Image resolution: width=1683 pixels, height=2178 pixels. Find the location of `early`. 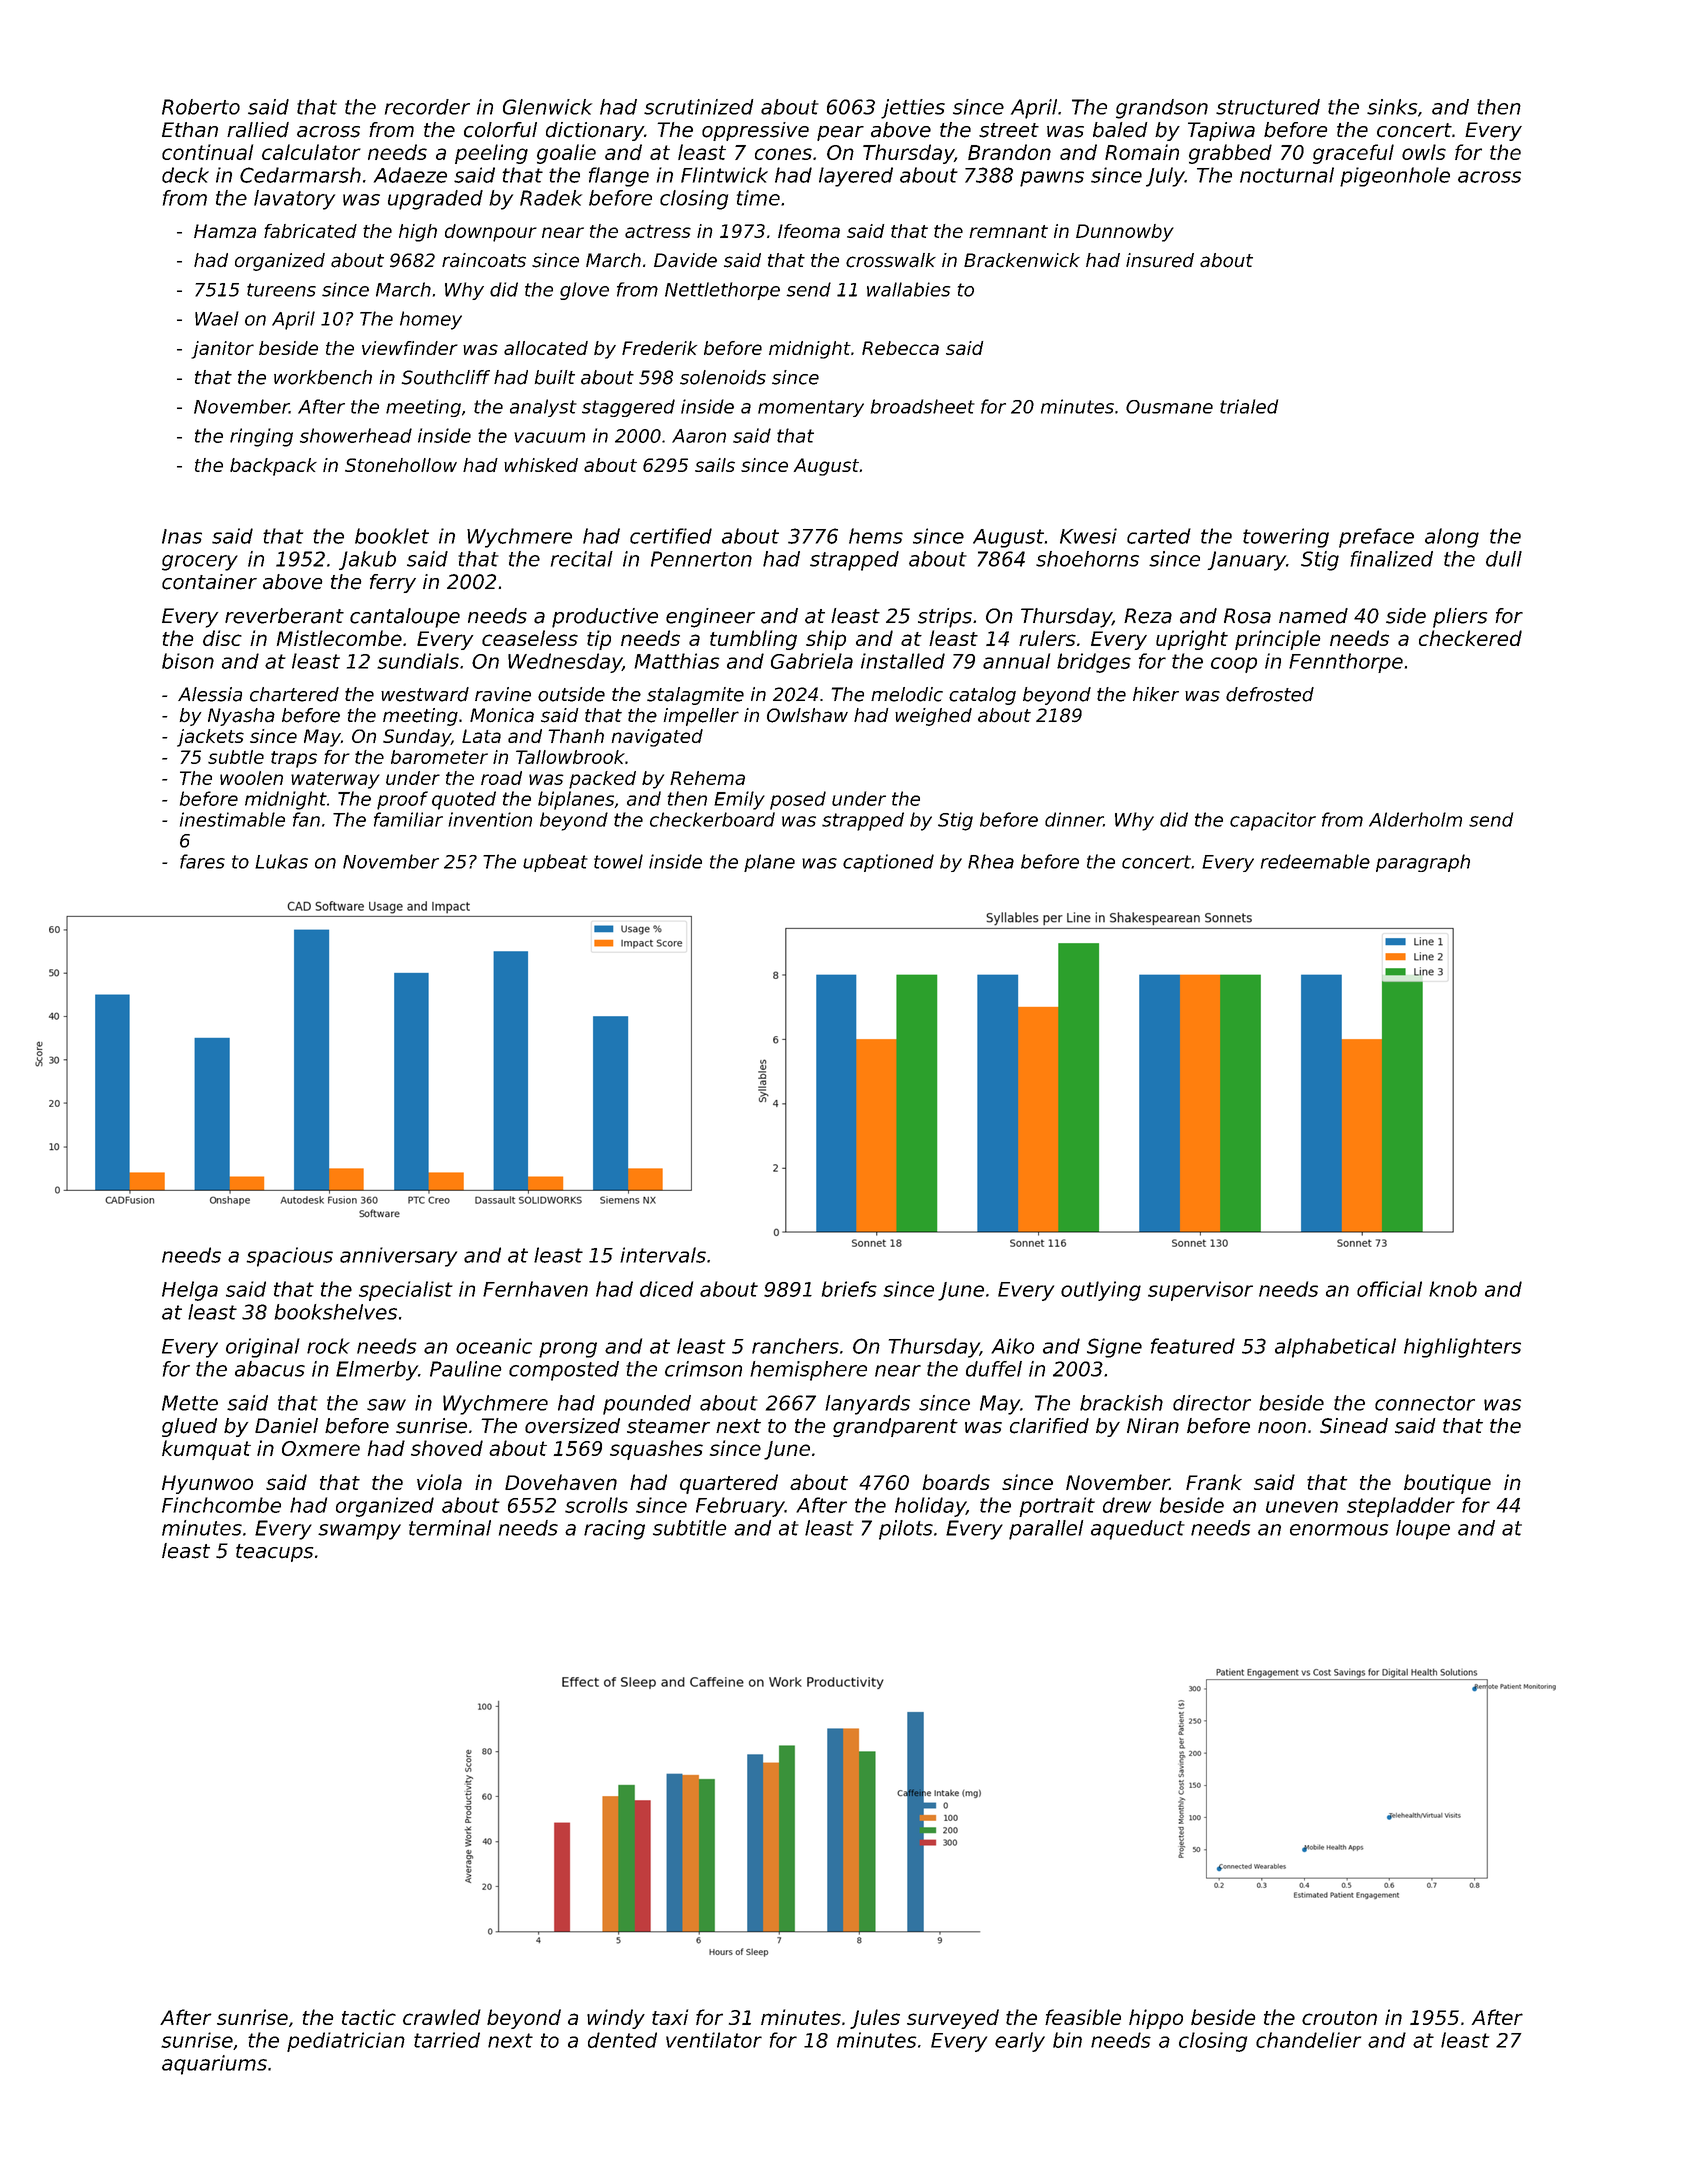

early is located at coordinates (1020, 2042).
